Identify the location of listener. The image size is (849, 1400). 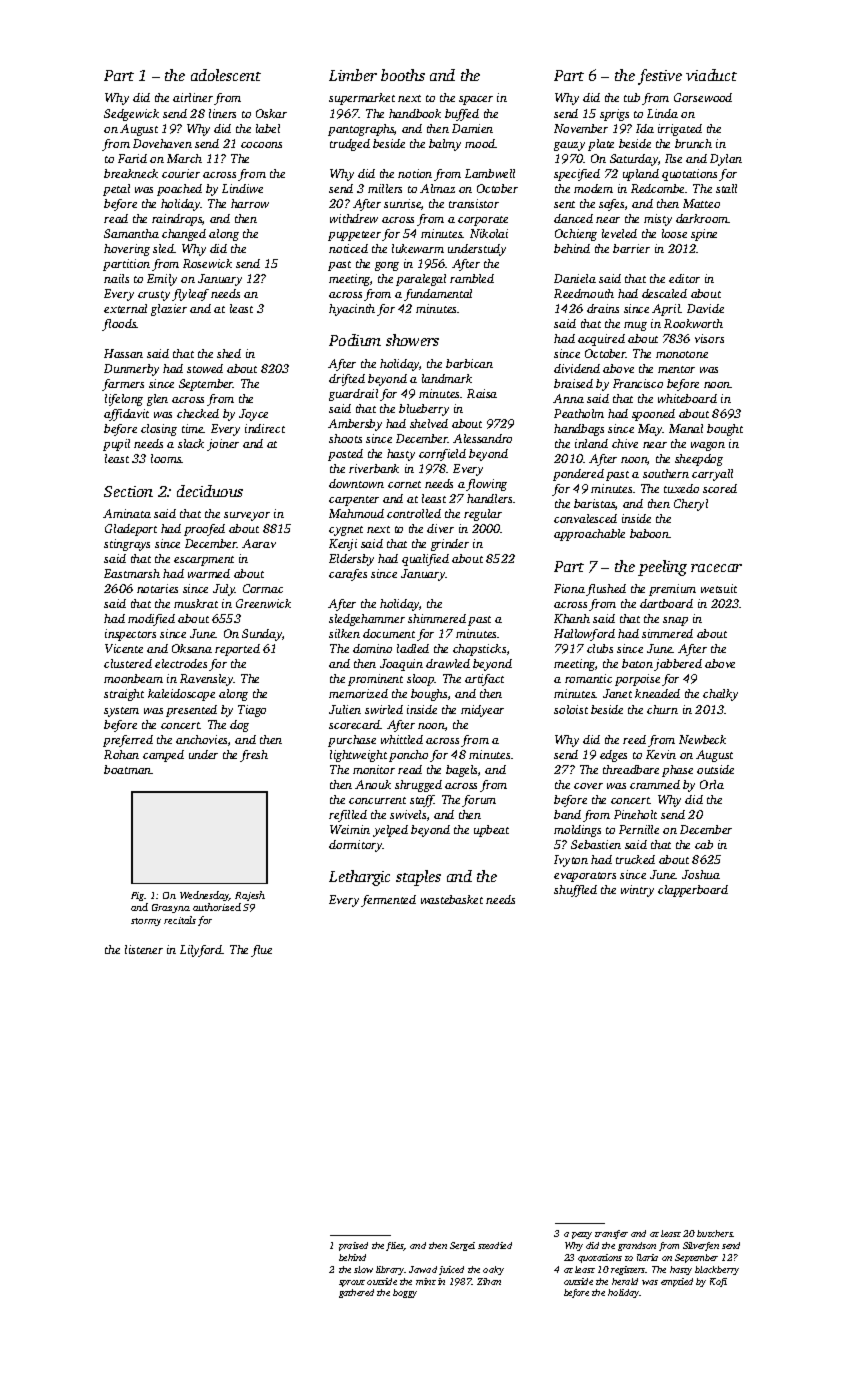
(144, 949).
